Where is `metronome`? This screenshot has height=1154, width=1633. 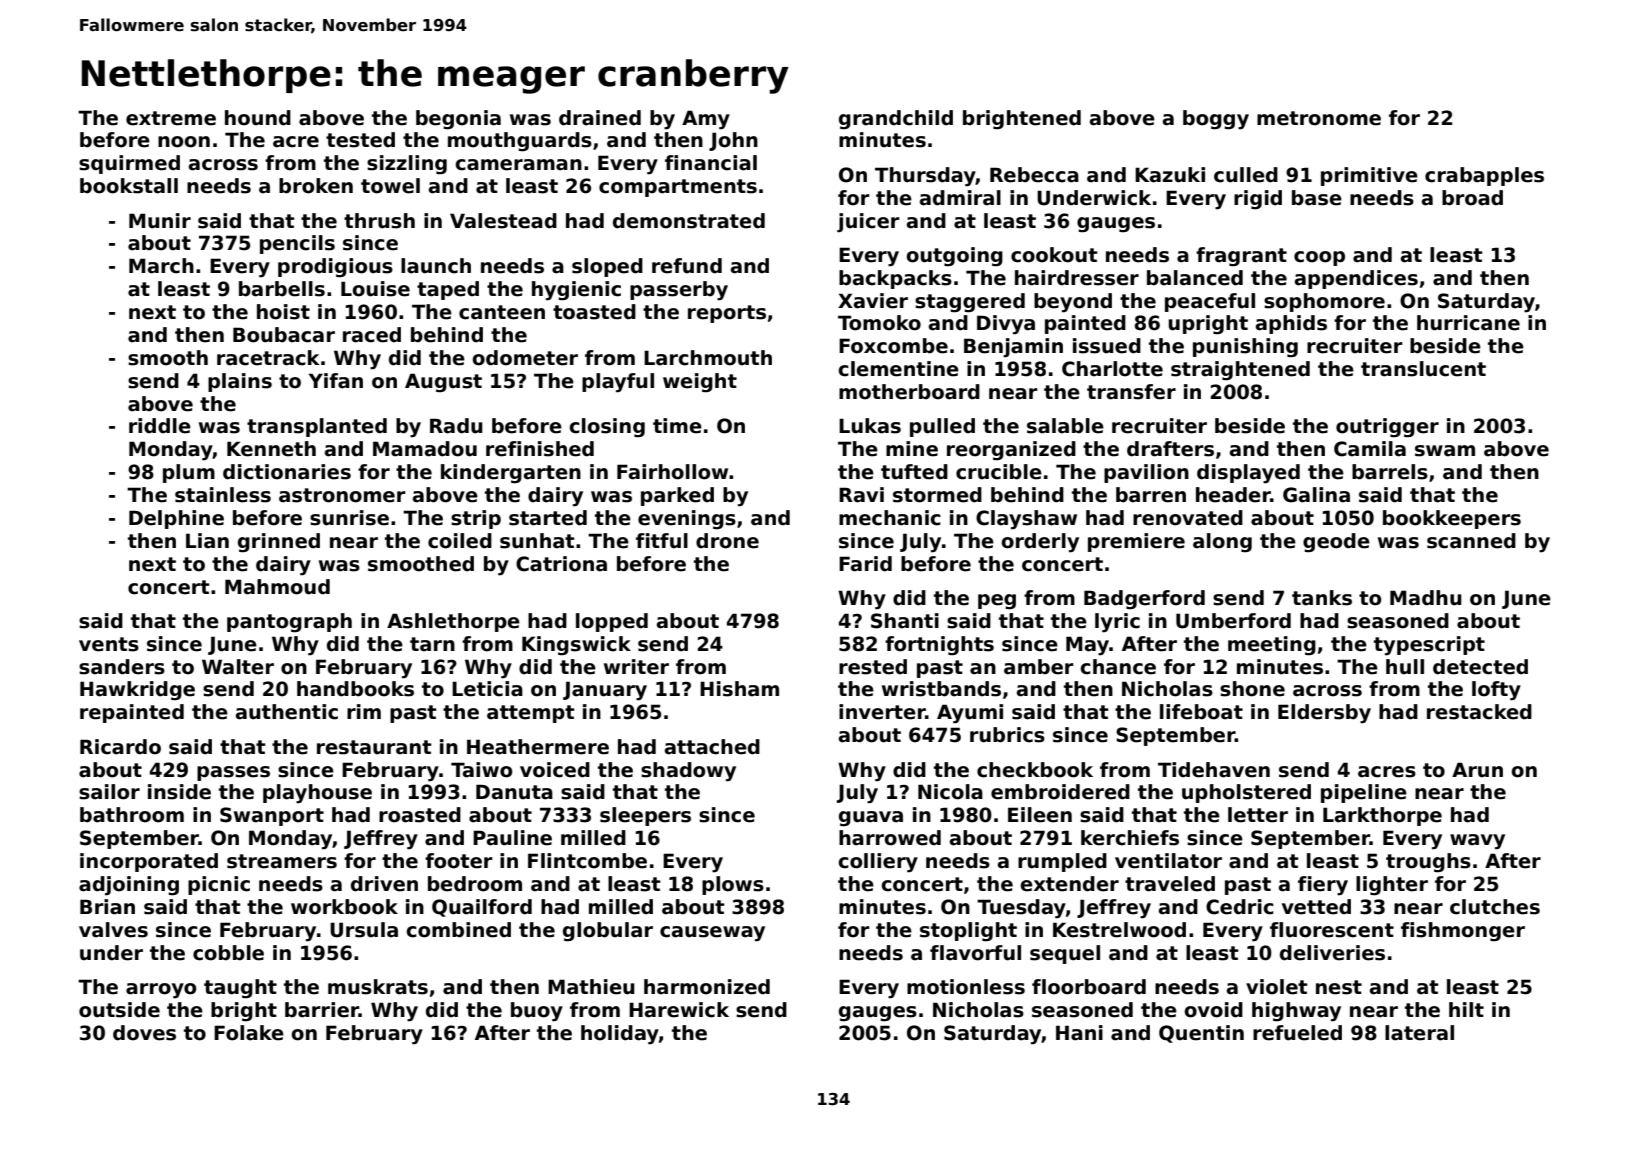 metronome is located at coordinates (1319, 118).
